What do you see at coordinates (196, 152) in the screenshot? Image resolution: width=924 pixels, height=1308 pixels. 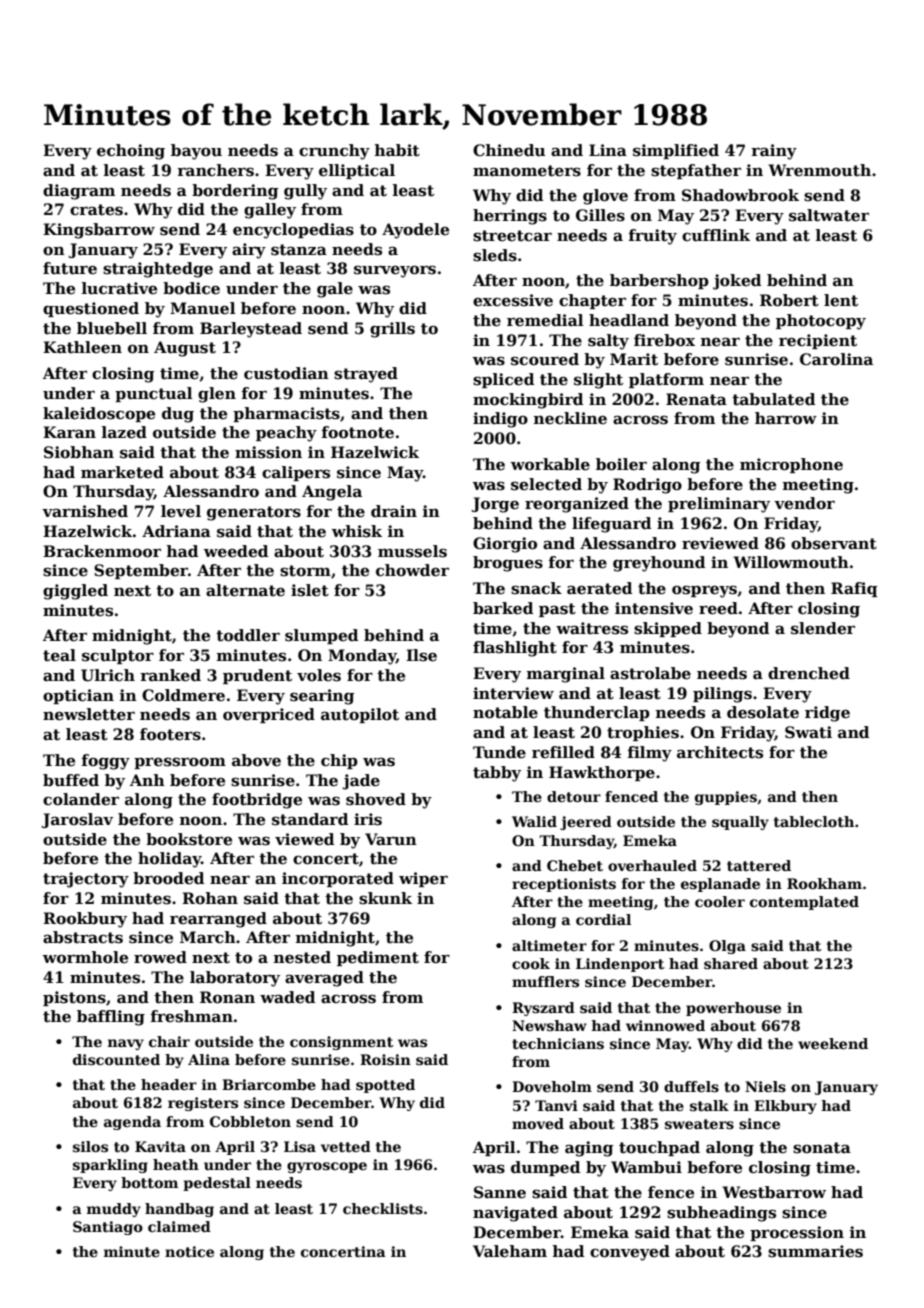 I see `bayou` at bounding box center [196, 152].
